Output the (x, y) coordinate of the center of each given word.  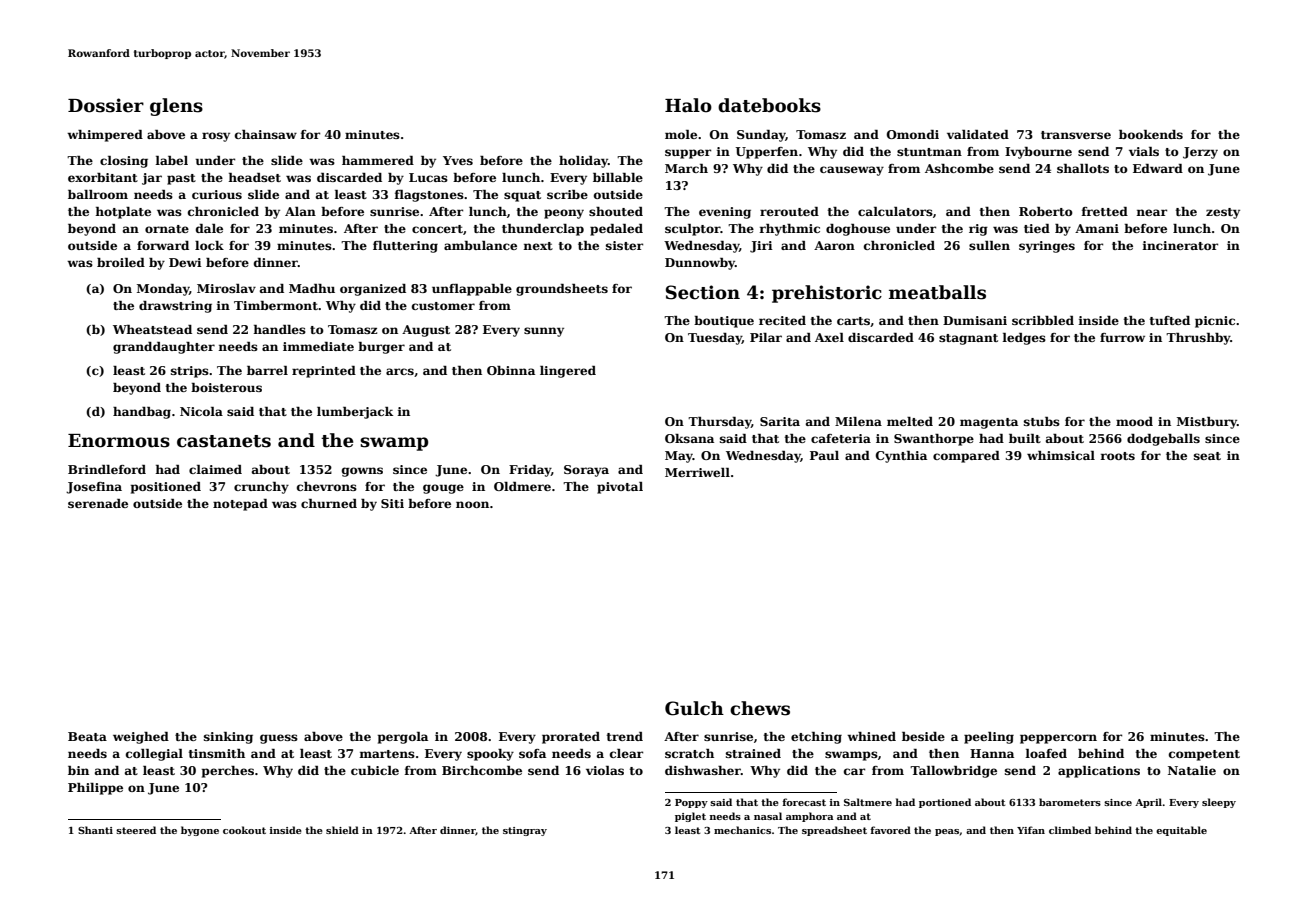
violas (605, 770)
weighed (141, 738)
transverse (1076, 135)
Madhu (312, 288)
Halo (688, 105)
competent (1204, 755)
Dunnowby (700, 264)
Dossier (106, 105)
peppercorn (1058, 739)
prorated (571, 738)
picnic (1215, 322)
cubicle (375, 770)
